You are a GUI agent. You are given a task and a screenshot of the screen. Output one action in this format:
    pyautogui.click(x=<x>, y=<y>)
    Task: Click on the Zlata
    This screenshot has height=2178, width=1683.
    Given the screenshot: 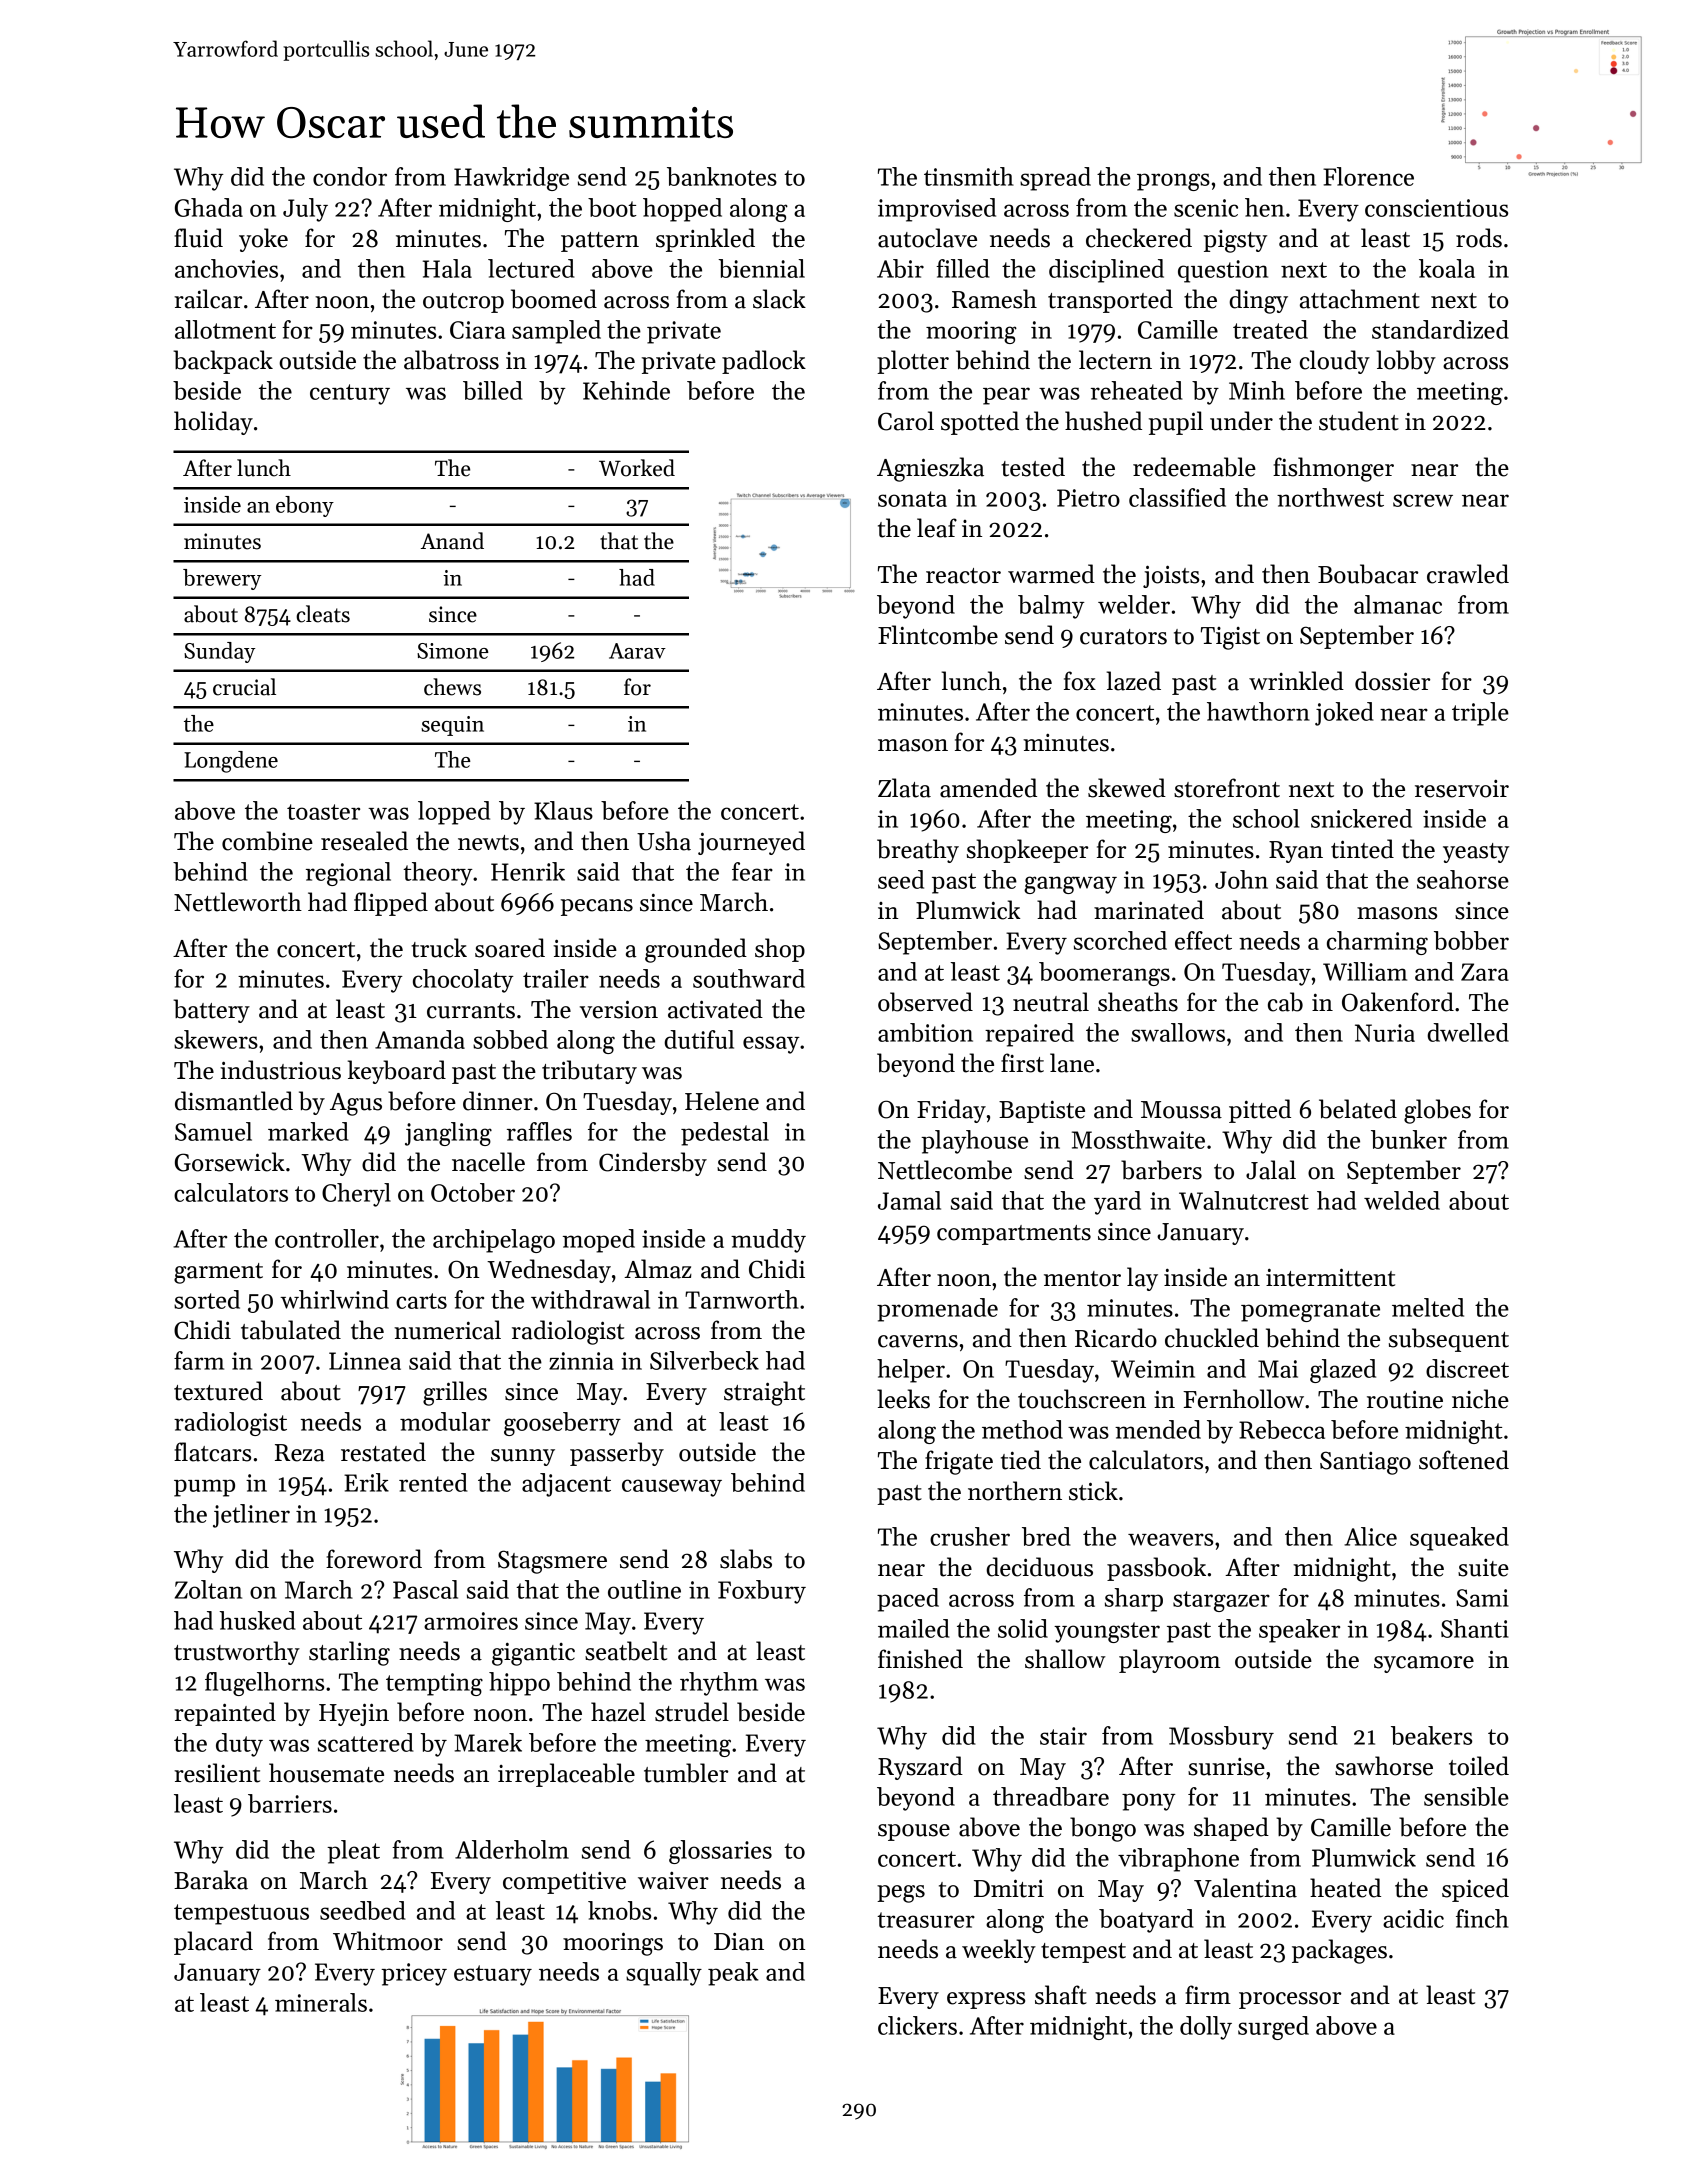 What is the action you would take?
    pyautogui.click(x=904, y=788)
